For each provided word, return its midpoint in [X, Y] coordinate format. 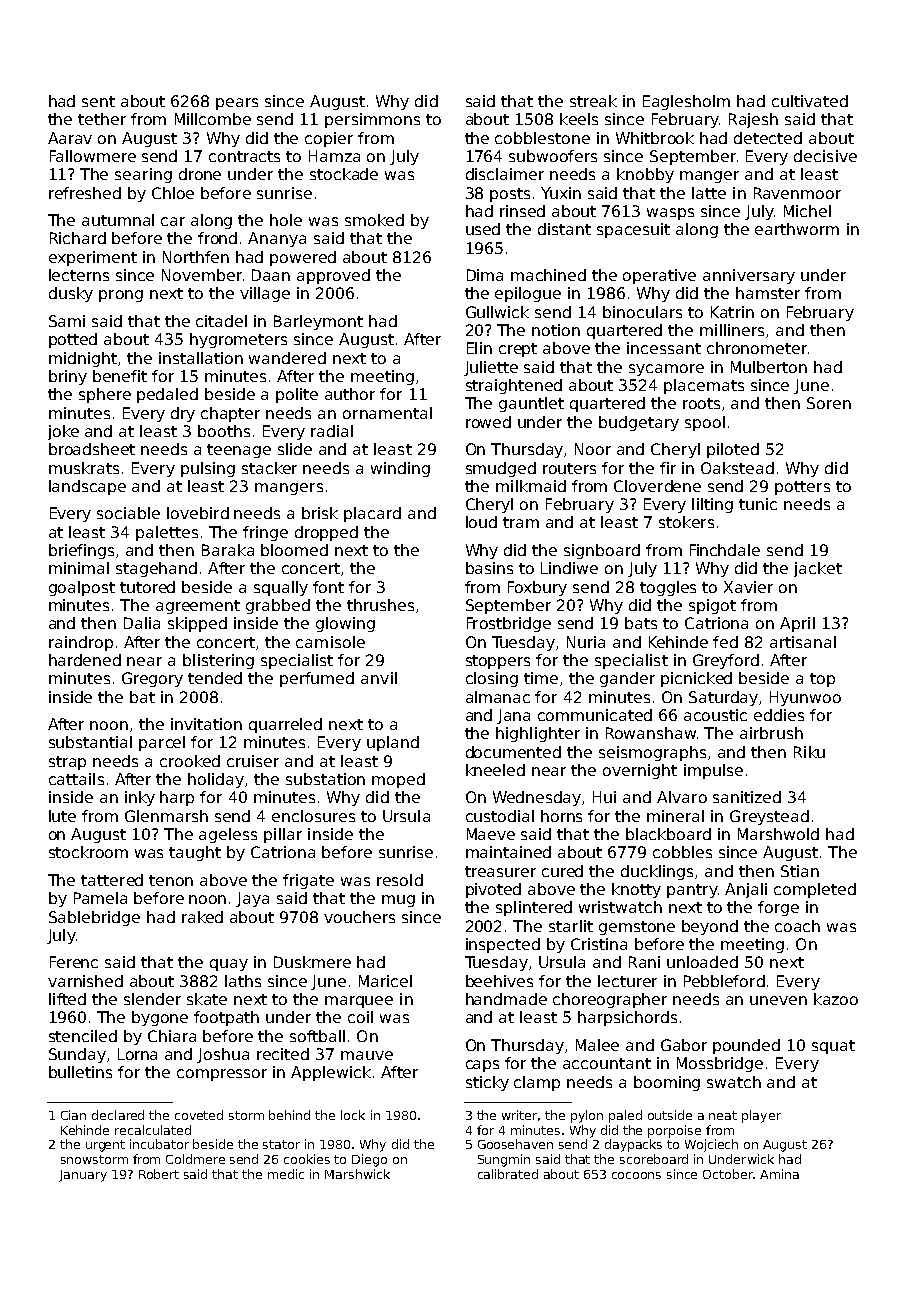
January [83, 1176]
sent [98, 101]
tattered [112, 880]
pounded [746, 1046]
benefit [120, 376]
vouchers [359, 917]
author [350, 394]
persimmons [372, 120]
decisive [825, 156]
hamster [768, 293]
